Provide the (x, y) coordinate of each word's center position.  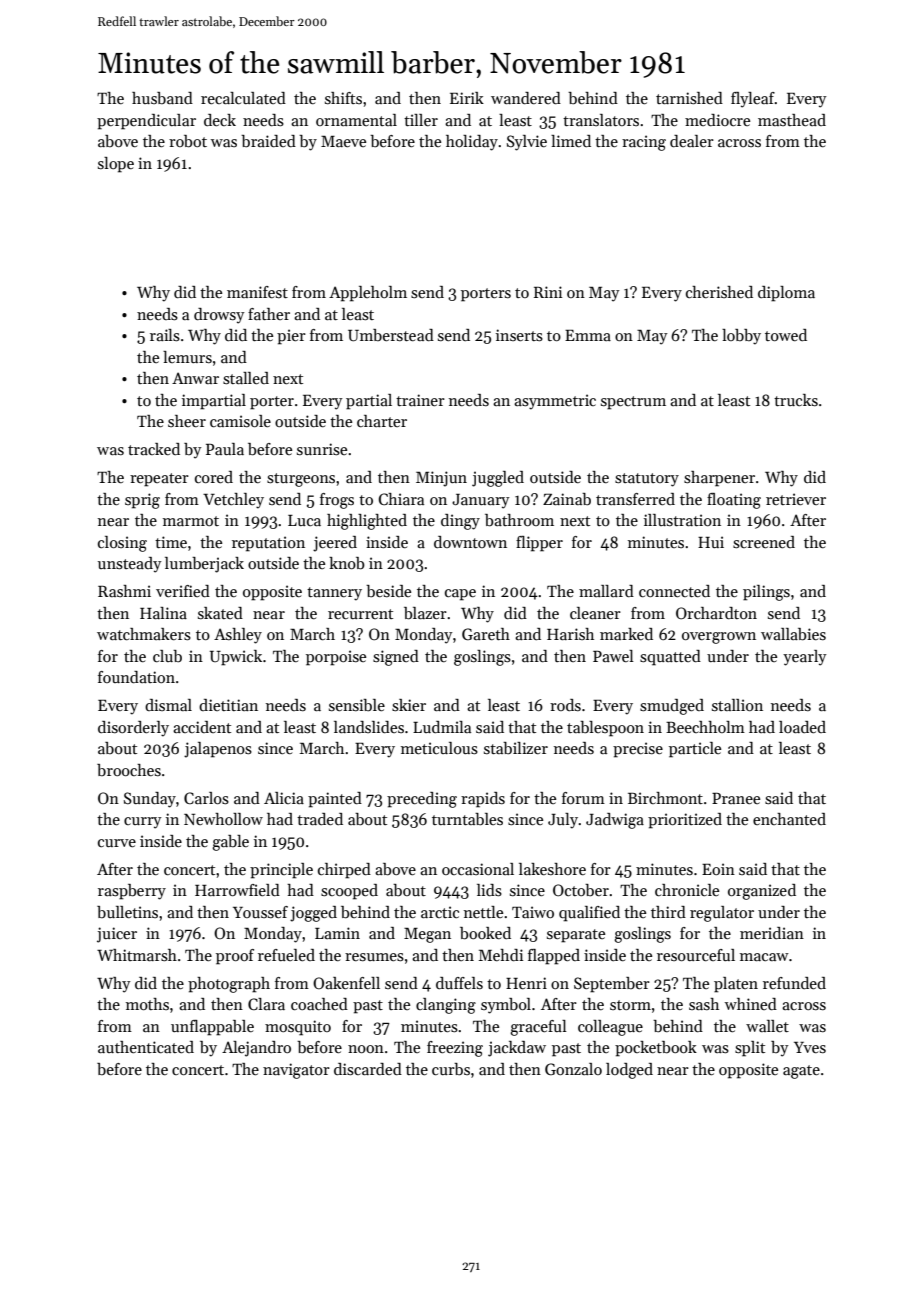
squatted (670, 658)
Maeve (343, 141)
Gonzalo (573, 1069)
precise (638, 750)
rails (165, 335)
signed (396, 658)
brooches (129, 770)
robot (188, 141)
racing (644, 143)
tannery (334, 594)
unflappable (212, 1028)
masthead (792, 120)
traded (320, 819)
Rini (548, 292)
